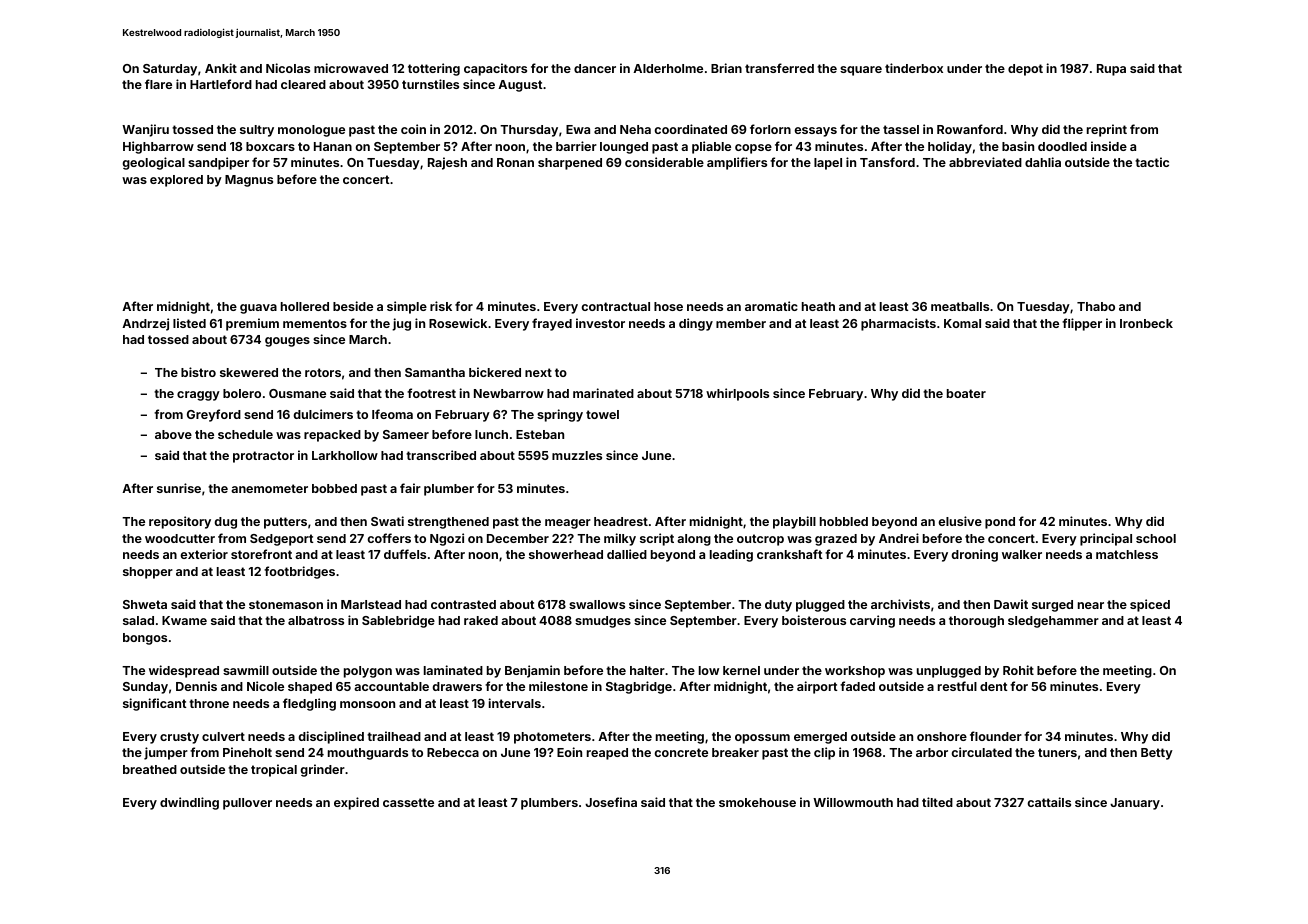 The width and height of the screenshot is (1308, 924). Describe the element at coordinates (323, 414) in the screenshot. I see `dulcimers` at that location.
